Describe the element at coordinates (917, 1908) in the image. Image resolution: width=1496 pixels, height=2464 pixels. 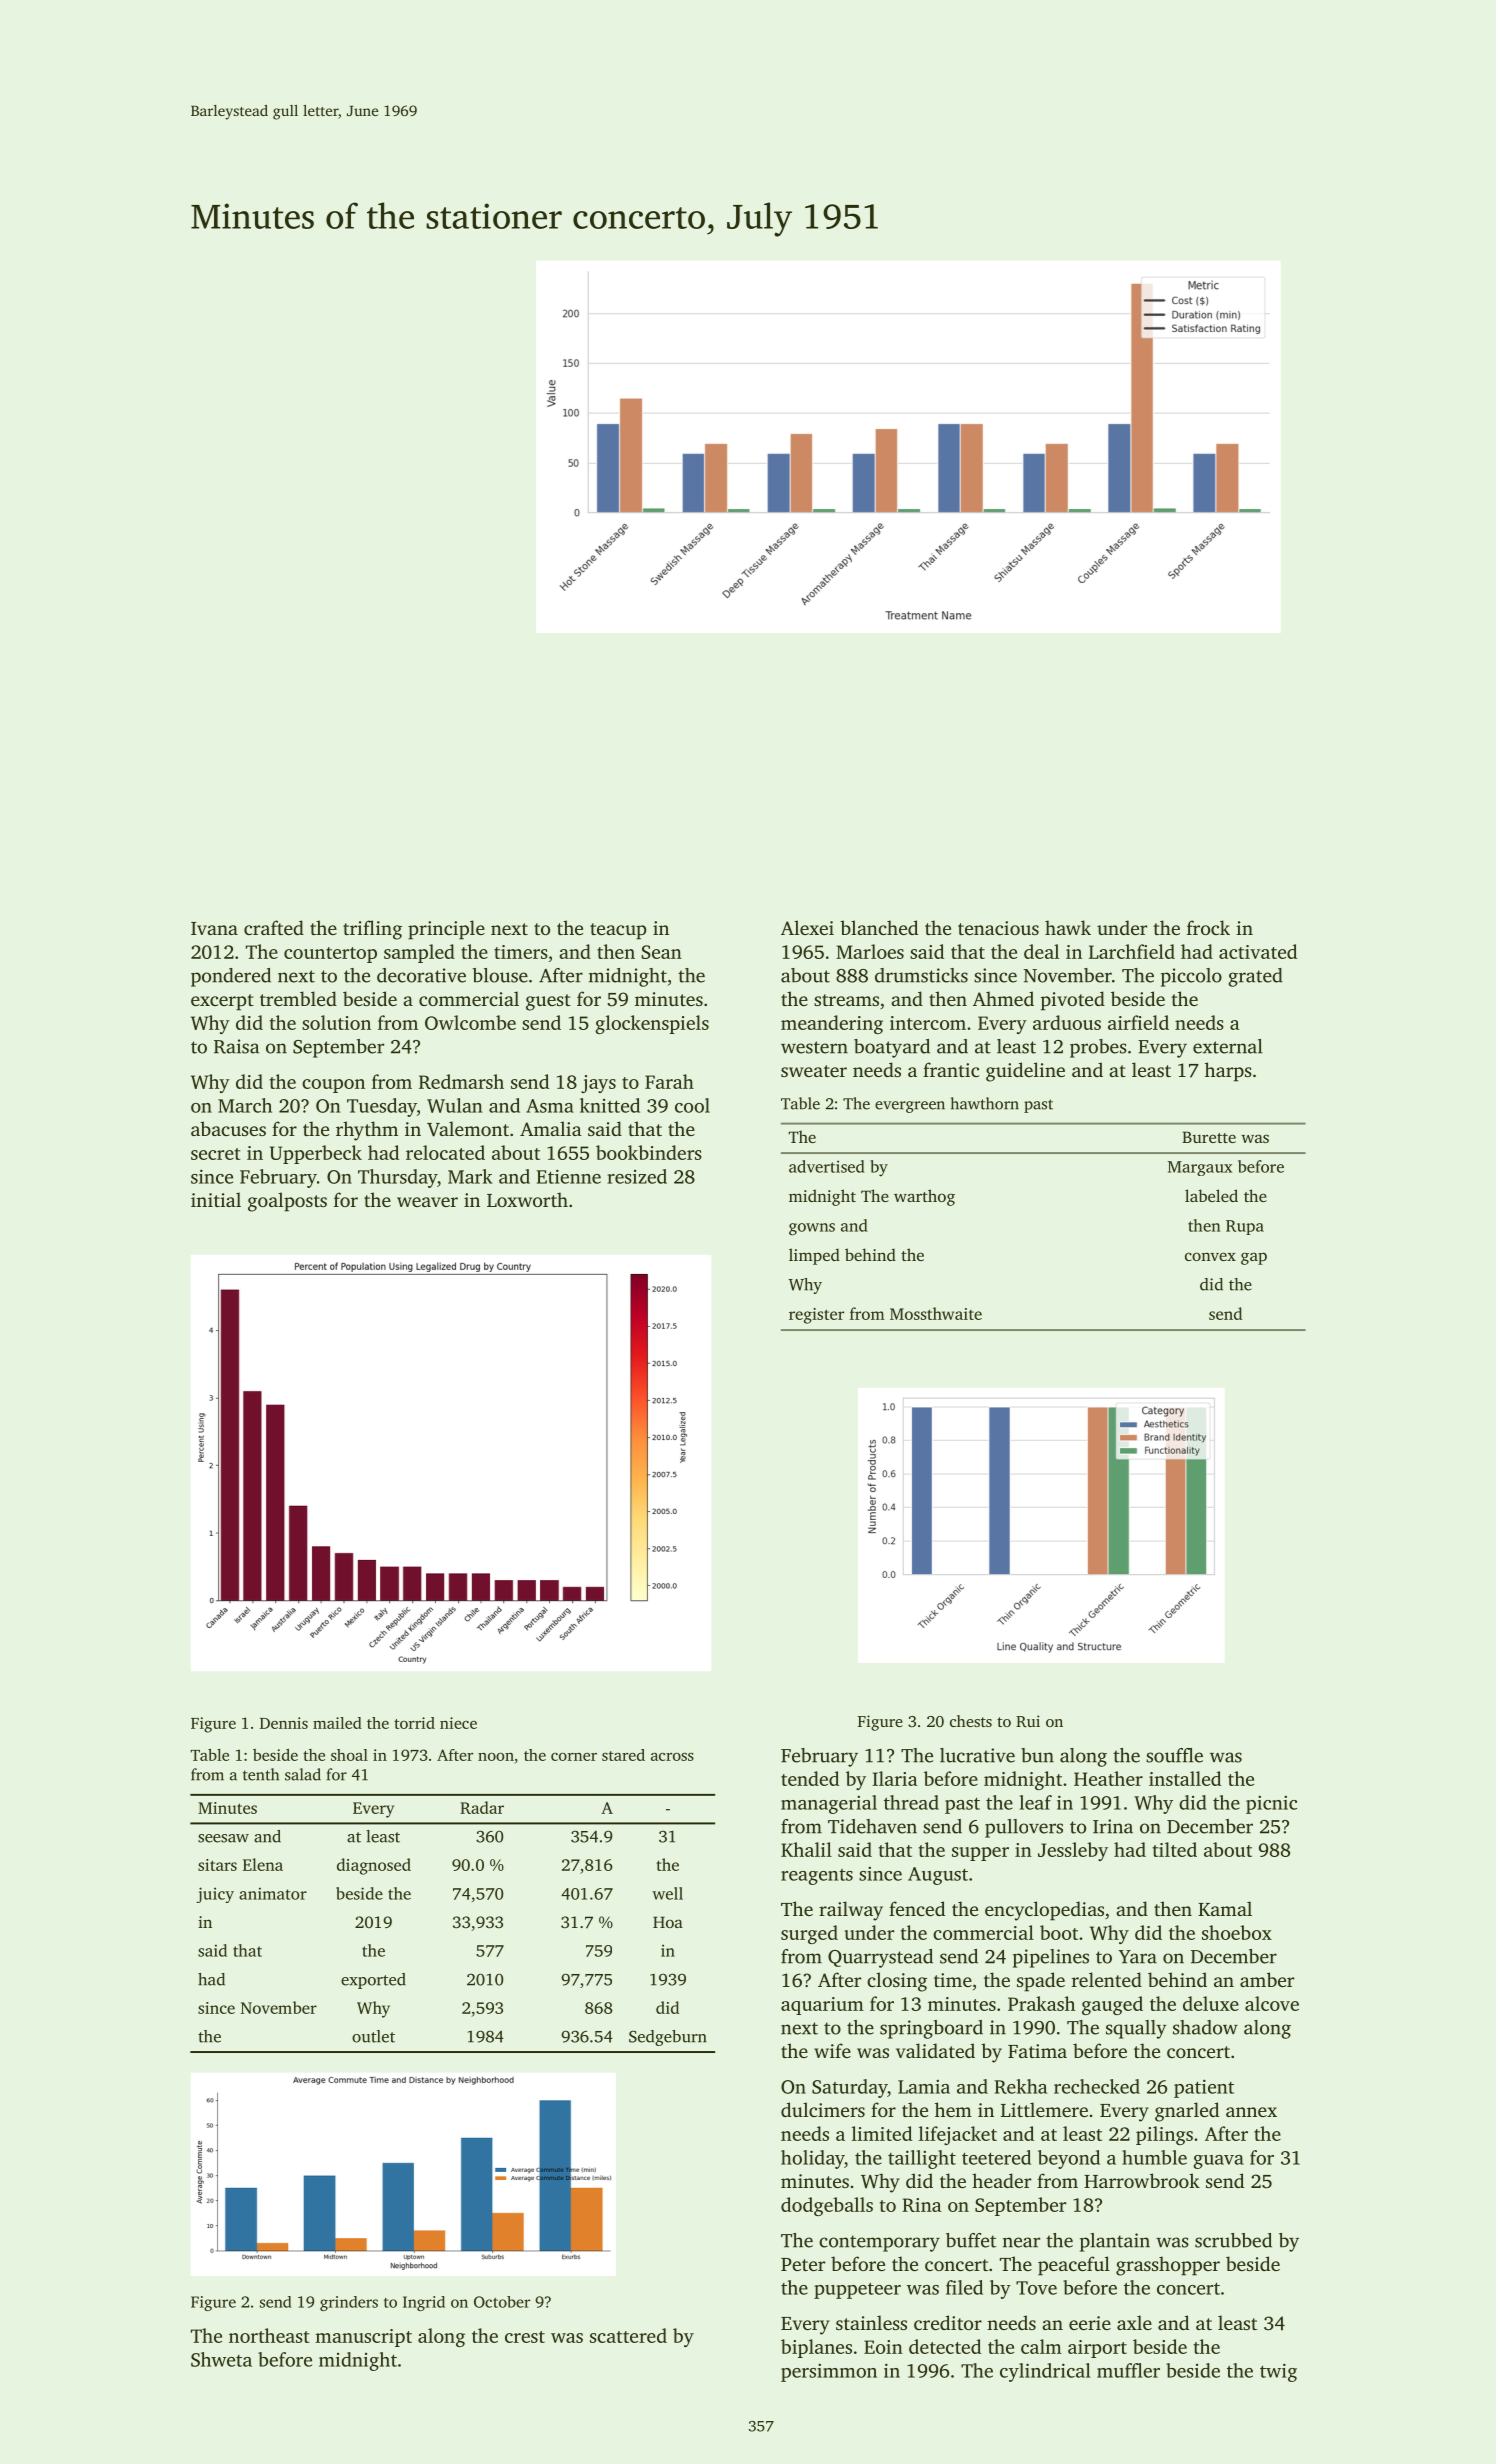
I see `fenced` at that location.
